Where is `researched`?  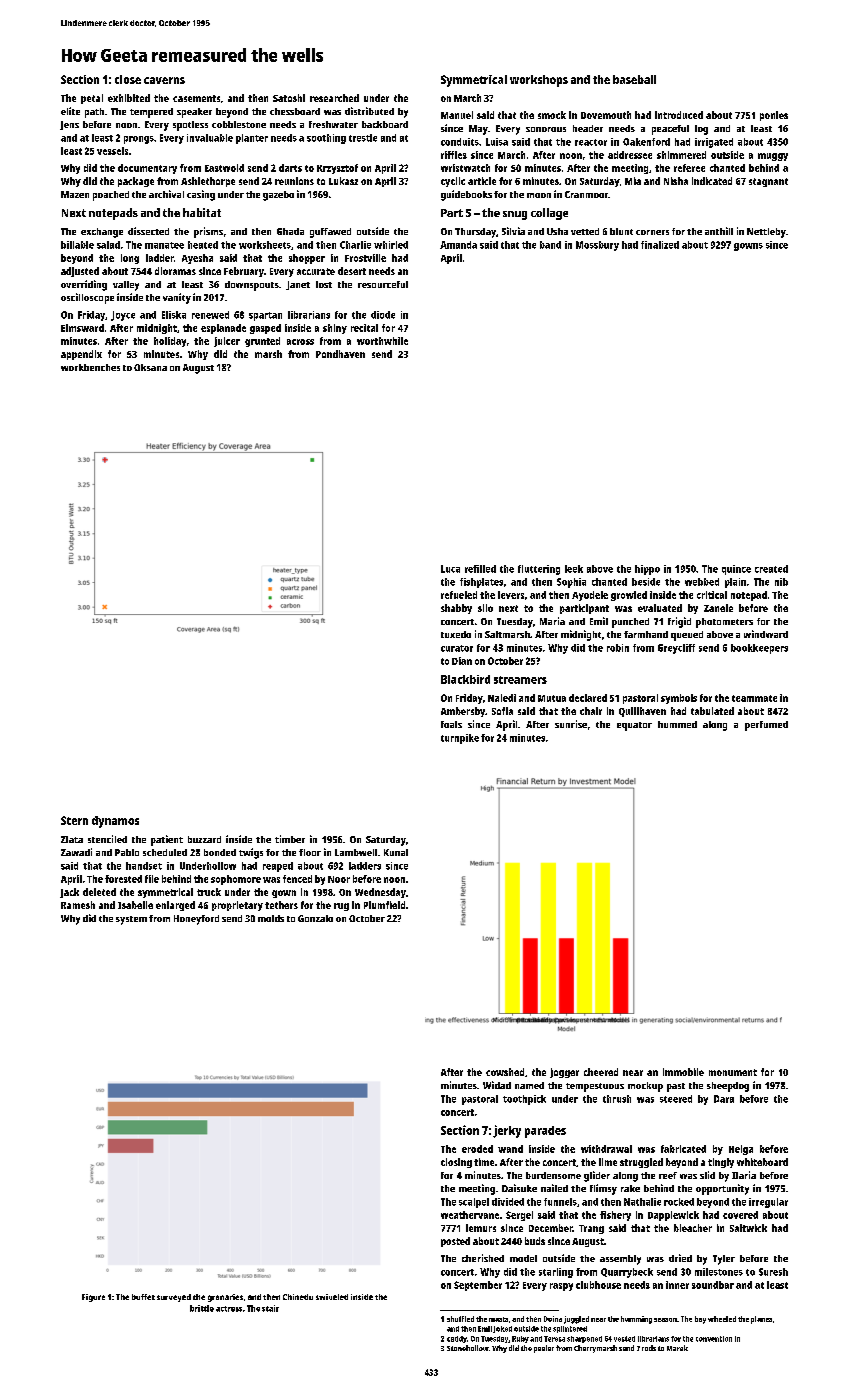 researched is located at coordinates (334, 98).
